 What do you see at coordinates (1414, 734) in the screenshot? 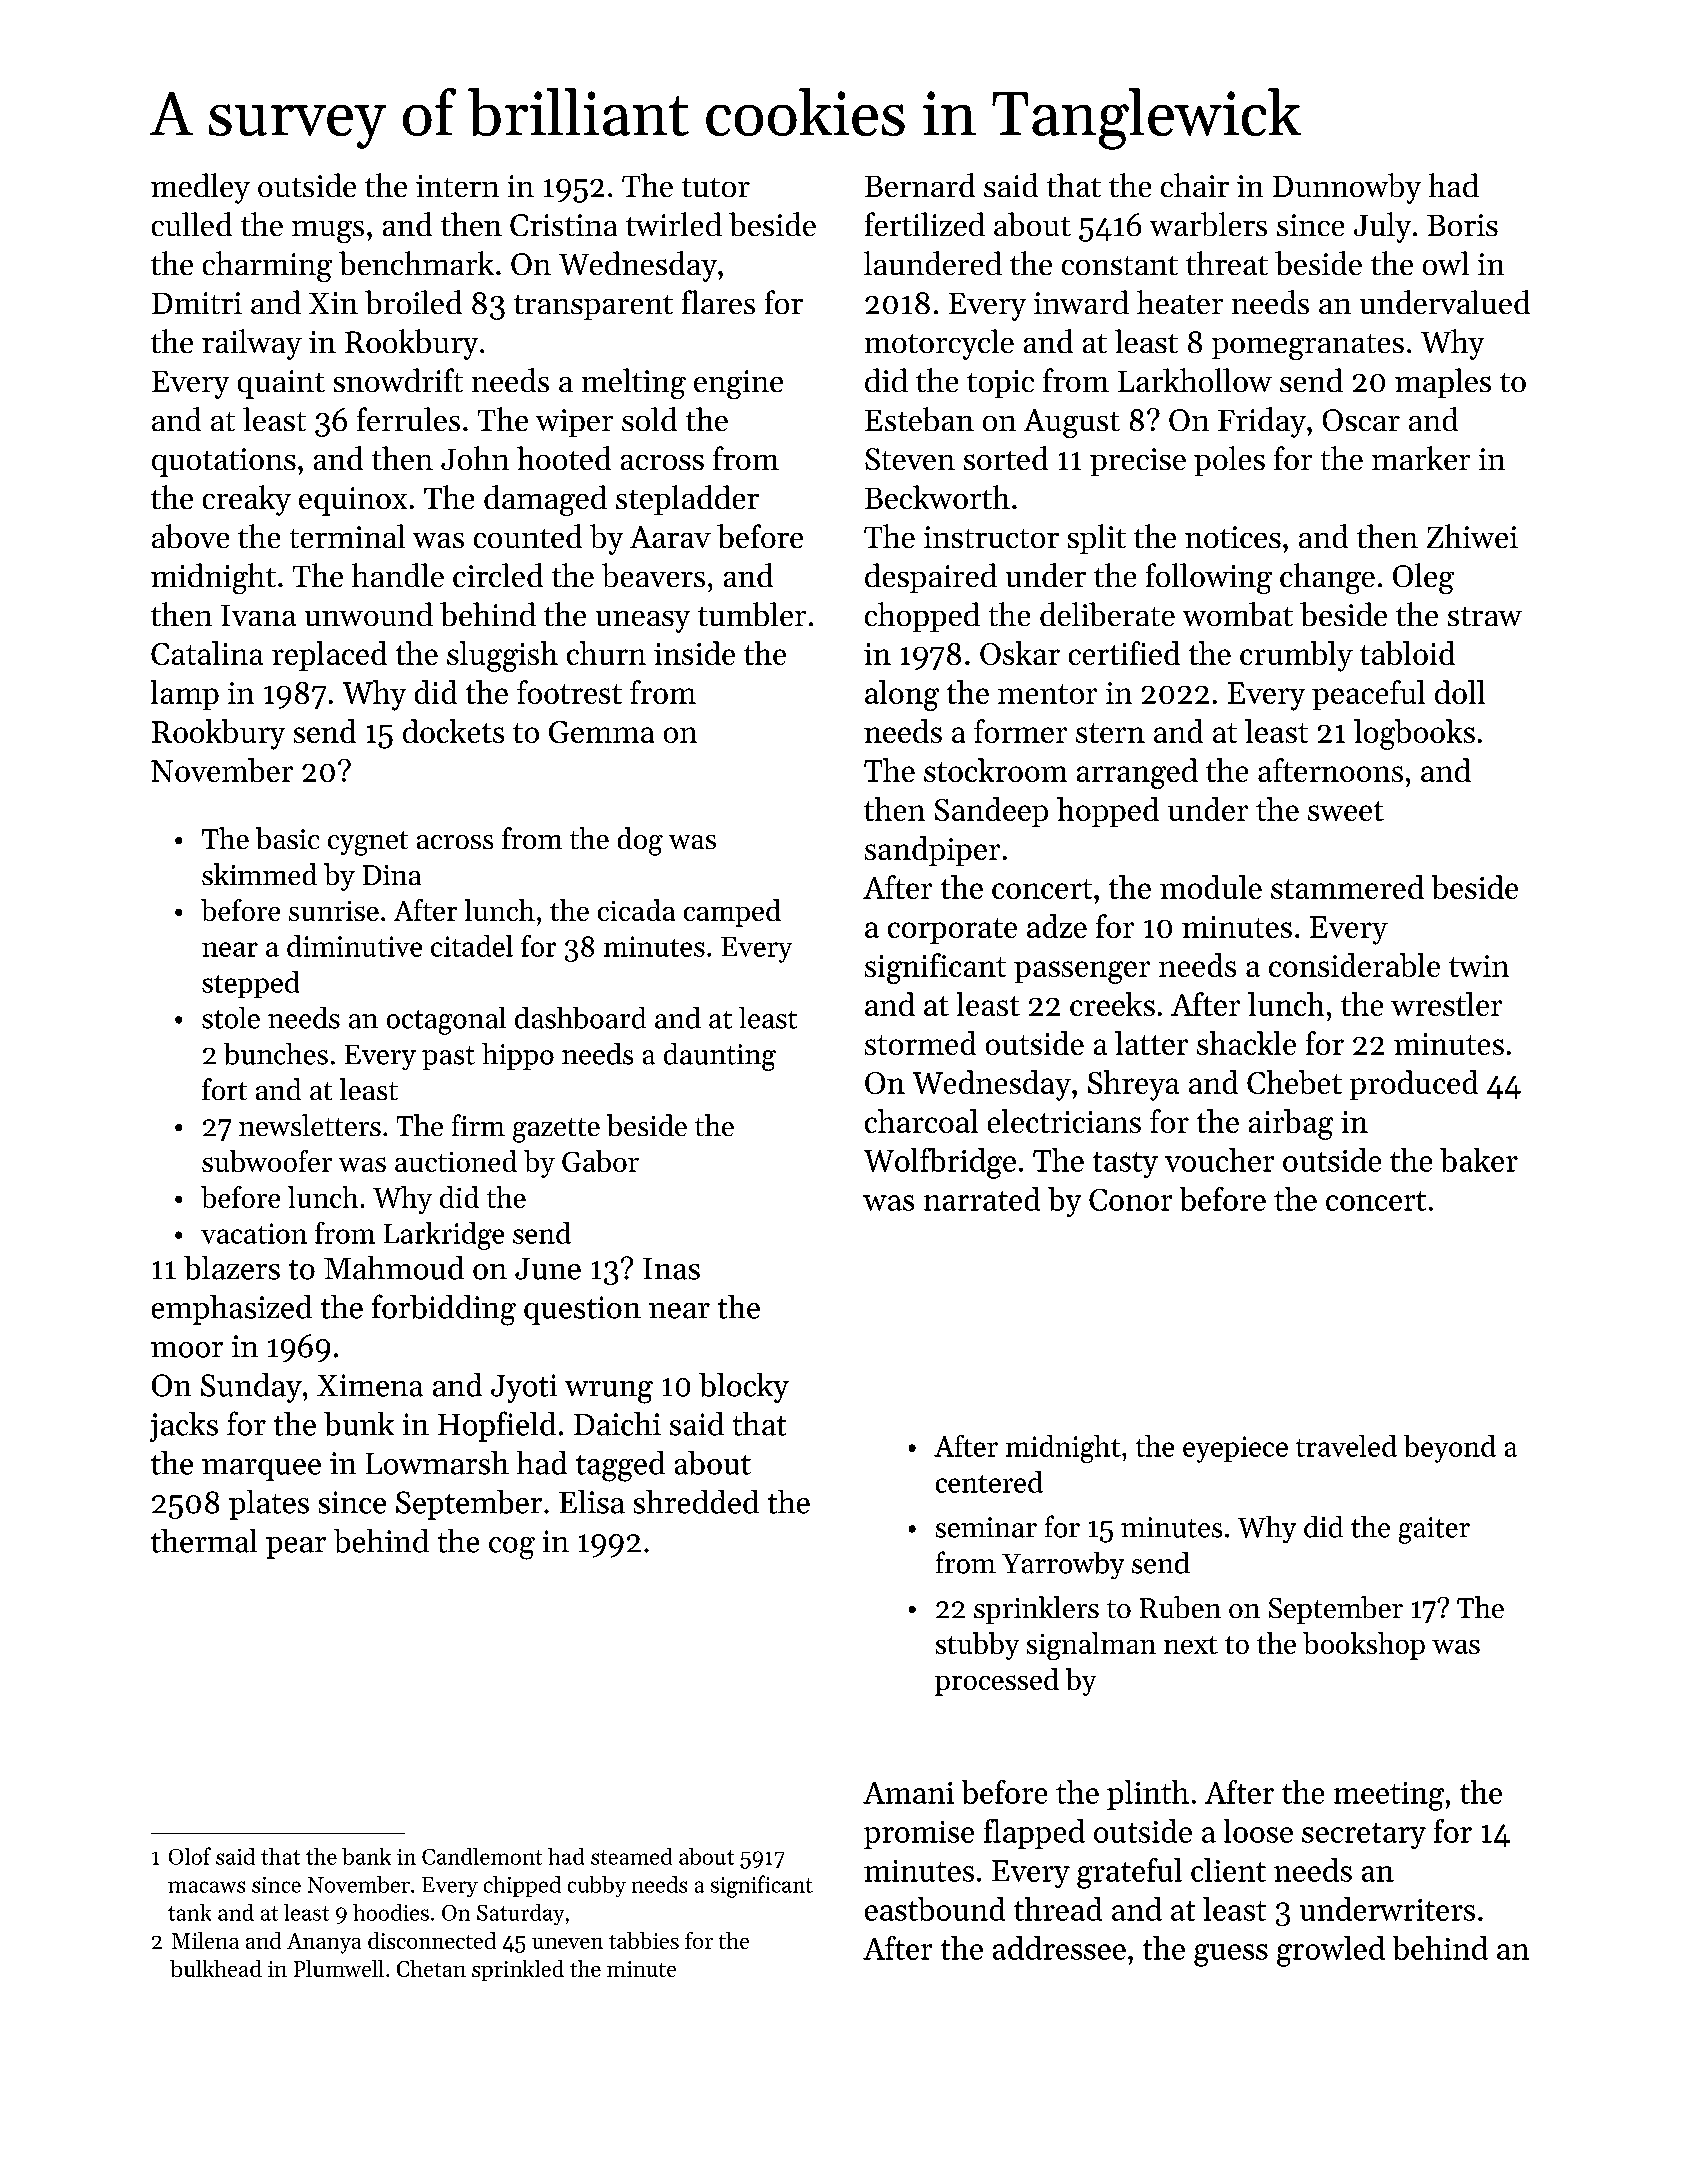
I see `logbooks` at bounding box center [1414, 734].
